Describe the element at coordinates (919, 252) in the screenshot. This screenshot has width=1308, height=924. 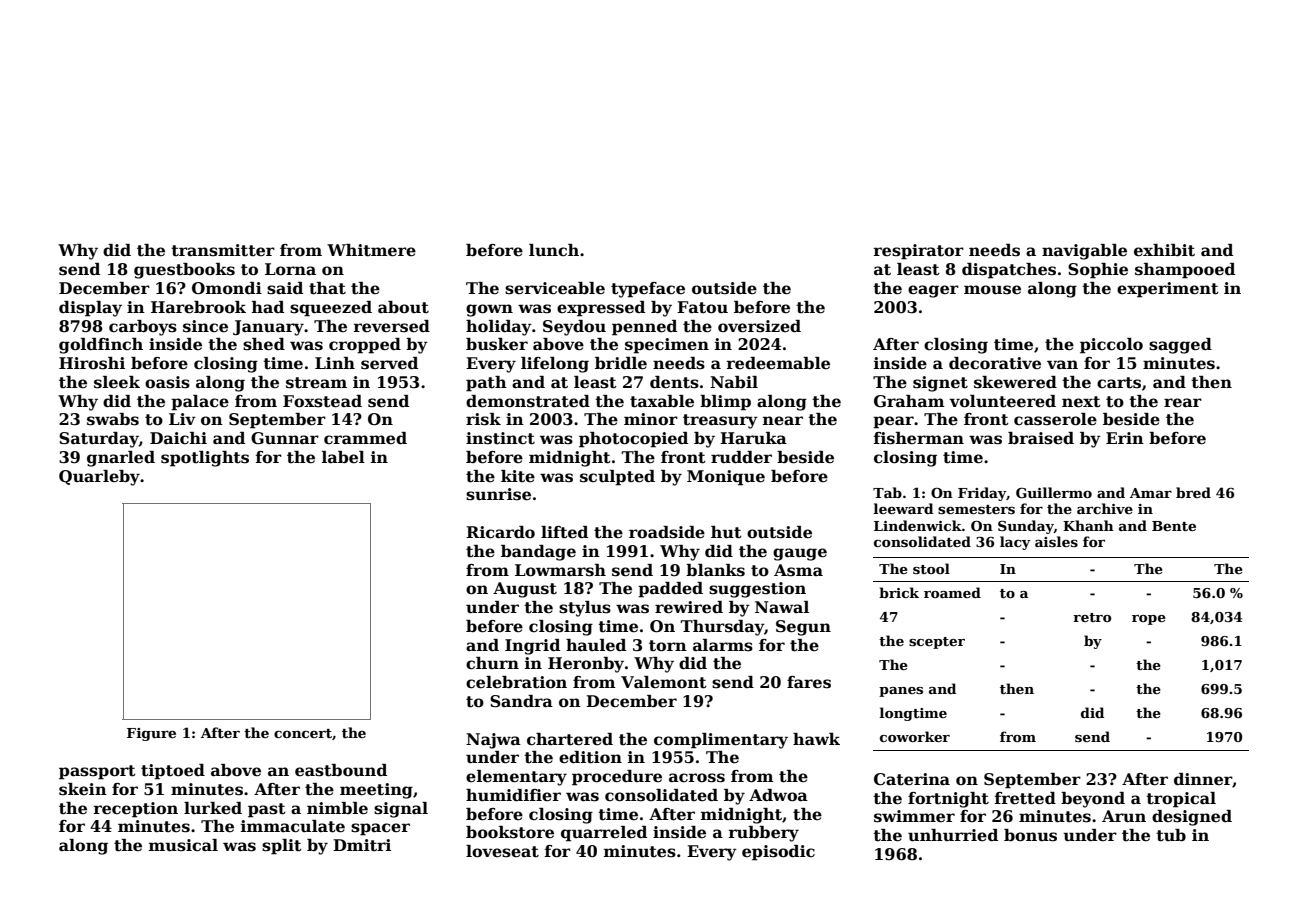
I see `respirator` at that location.
